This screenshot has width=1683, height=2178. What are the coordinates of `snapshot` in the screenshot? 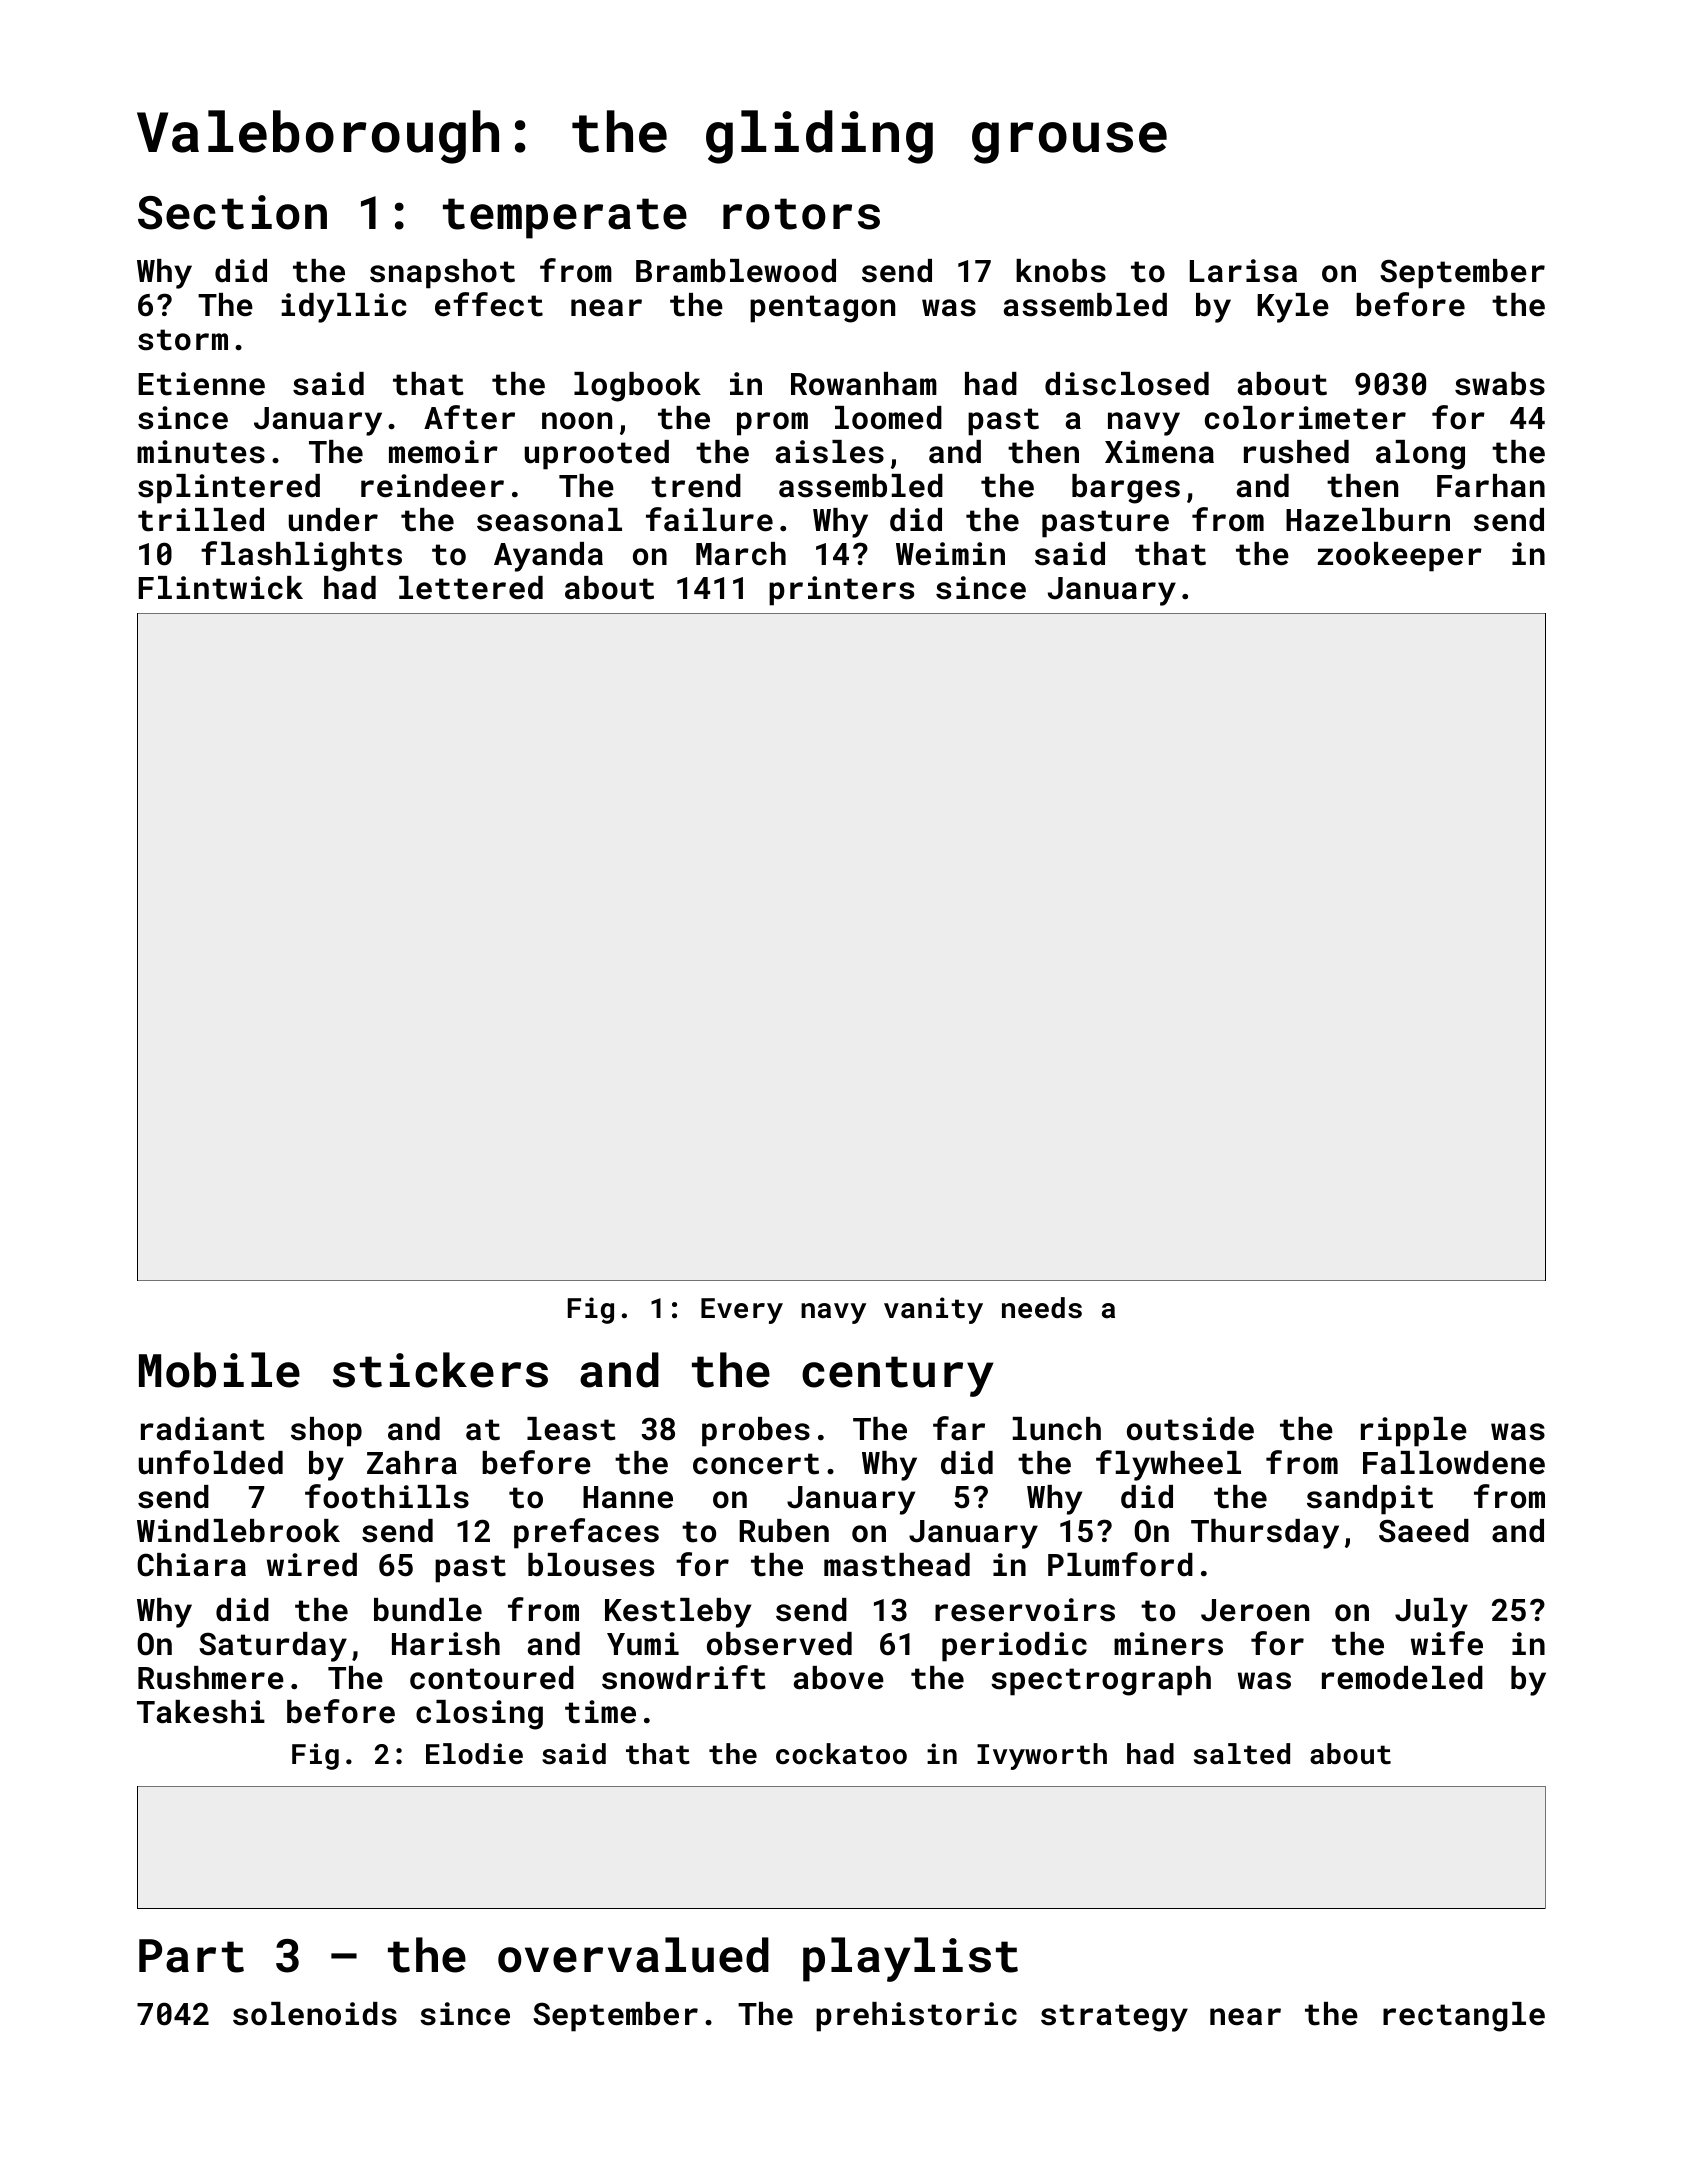 It's located at (442, 274).
